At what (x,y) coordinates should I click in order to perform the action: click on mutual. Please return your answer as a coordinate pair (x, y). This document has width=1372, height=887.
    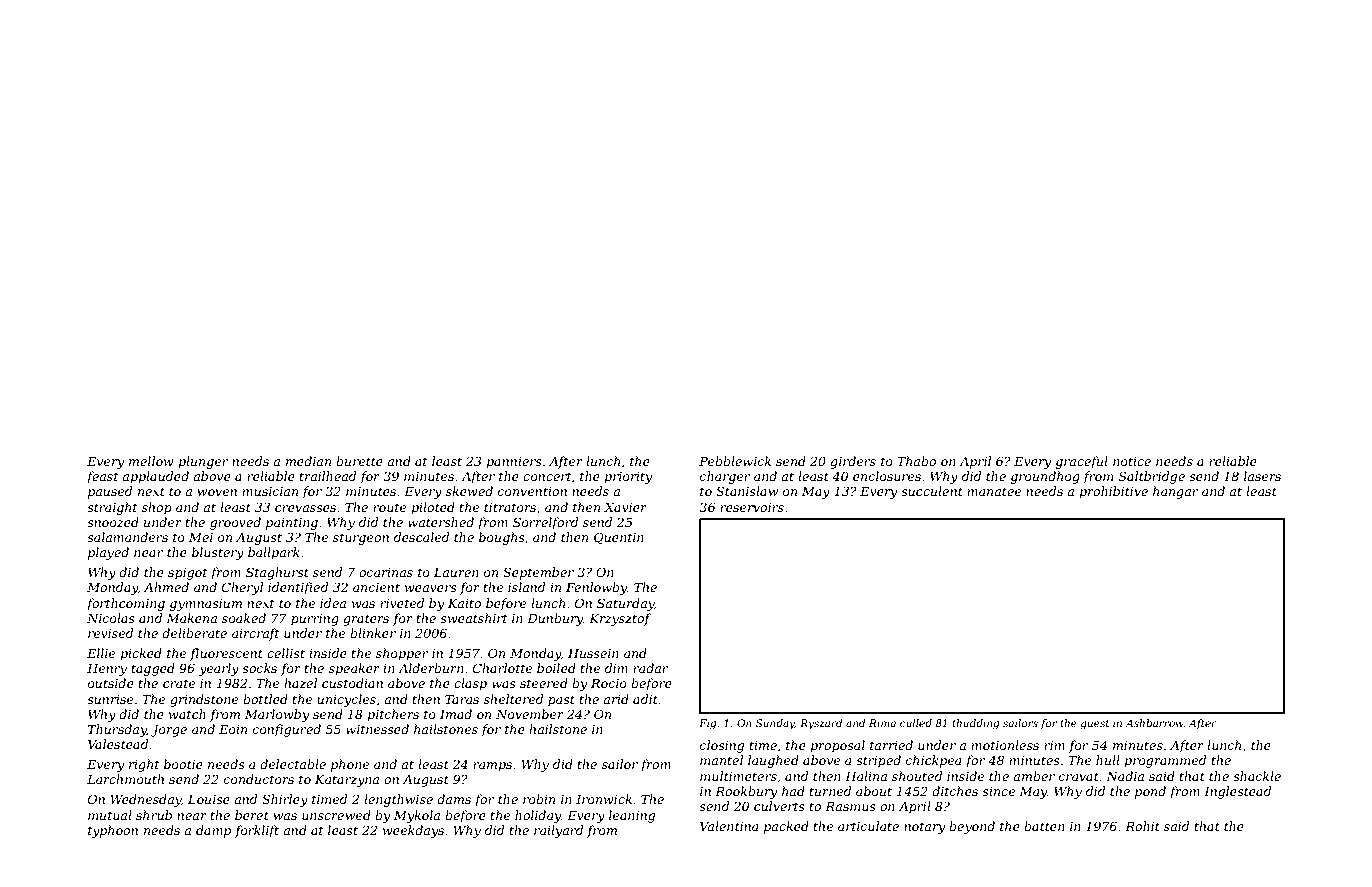
    Looking at the image, I should click on (110, 815).
